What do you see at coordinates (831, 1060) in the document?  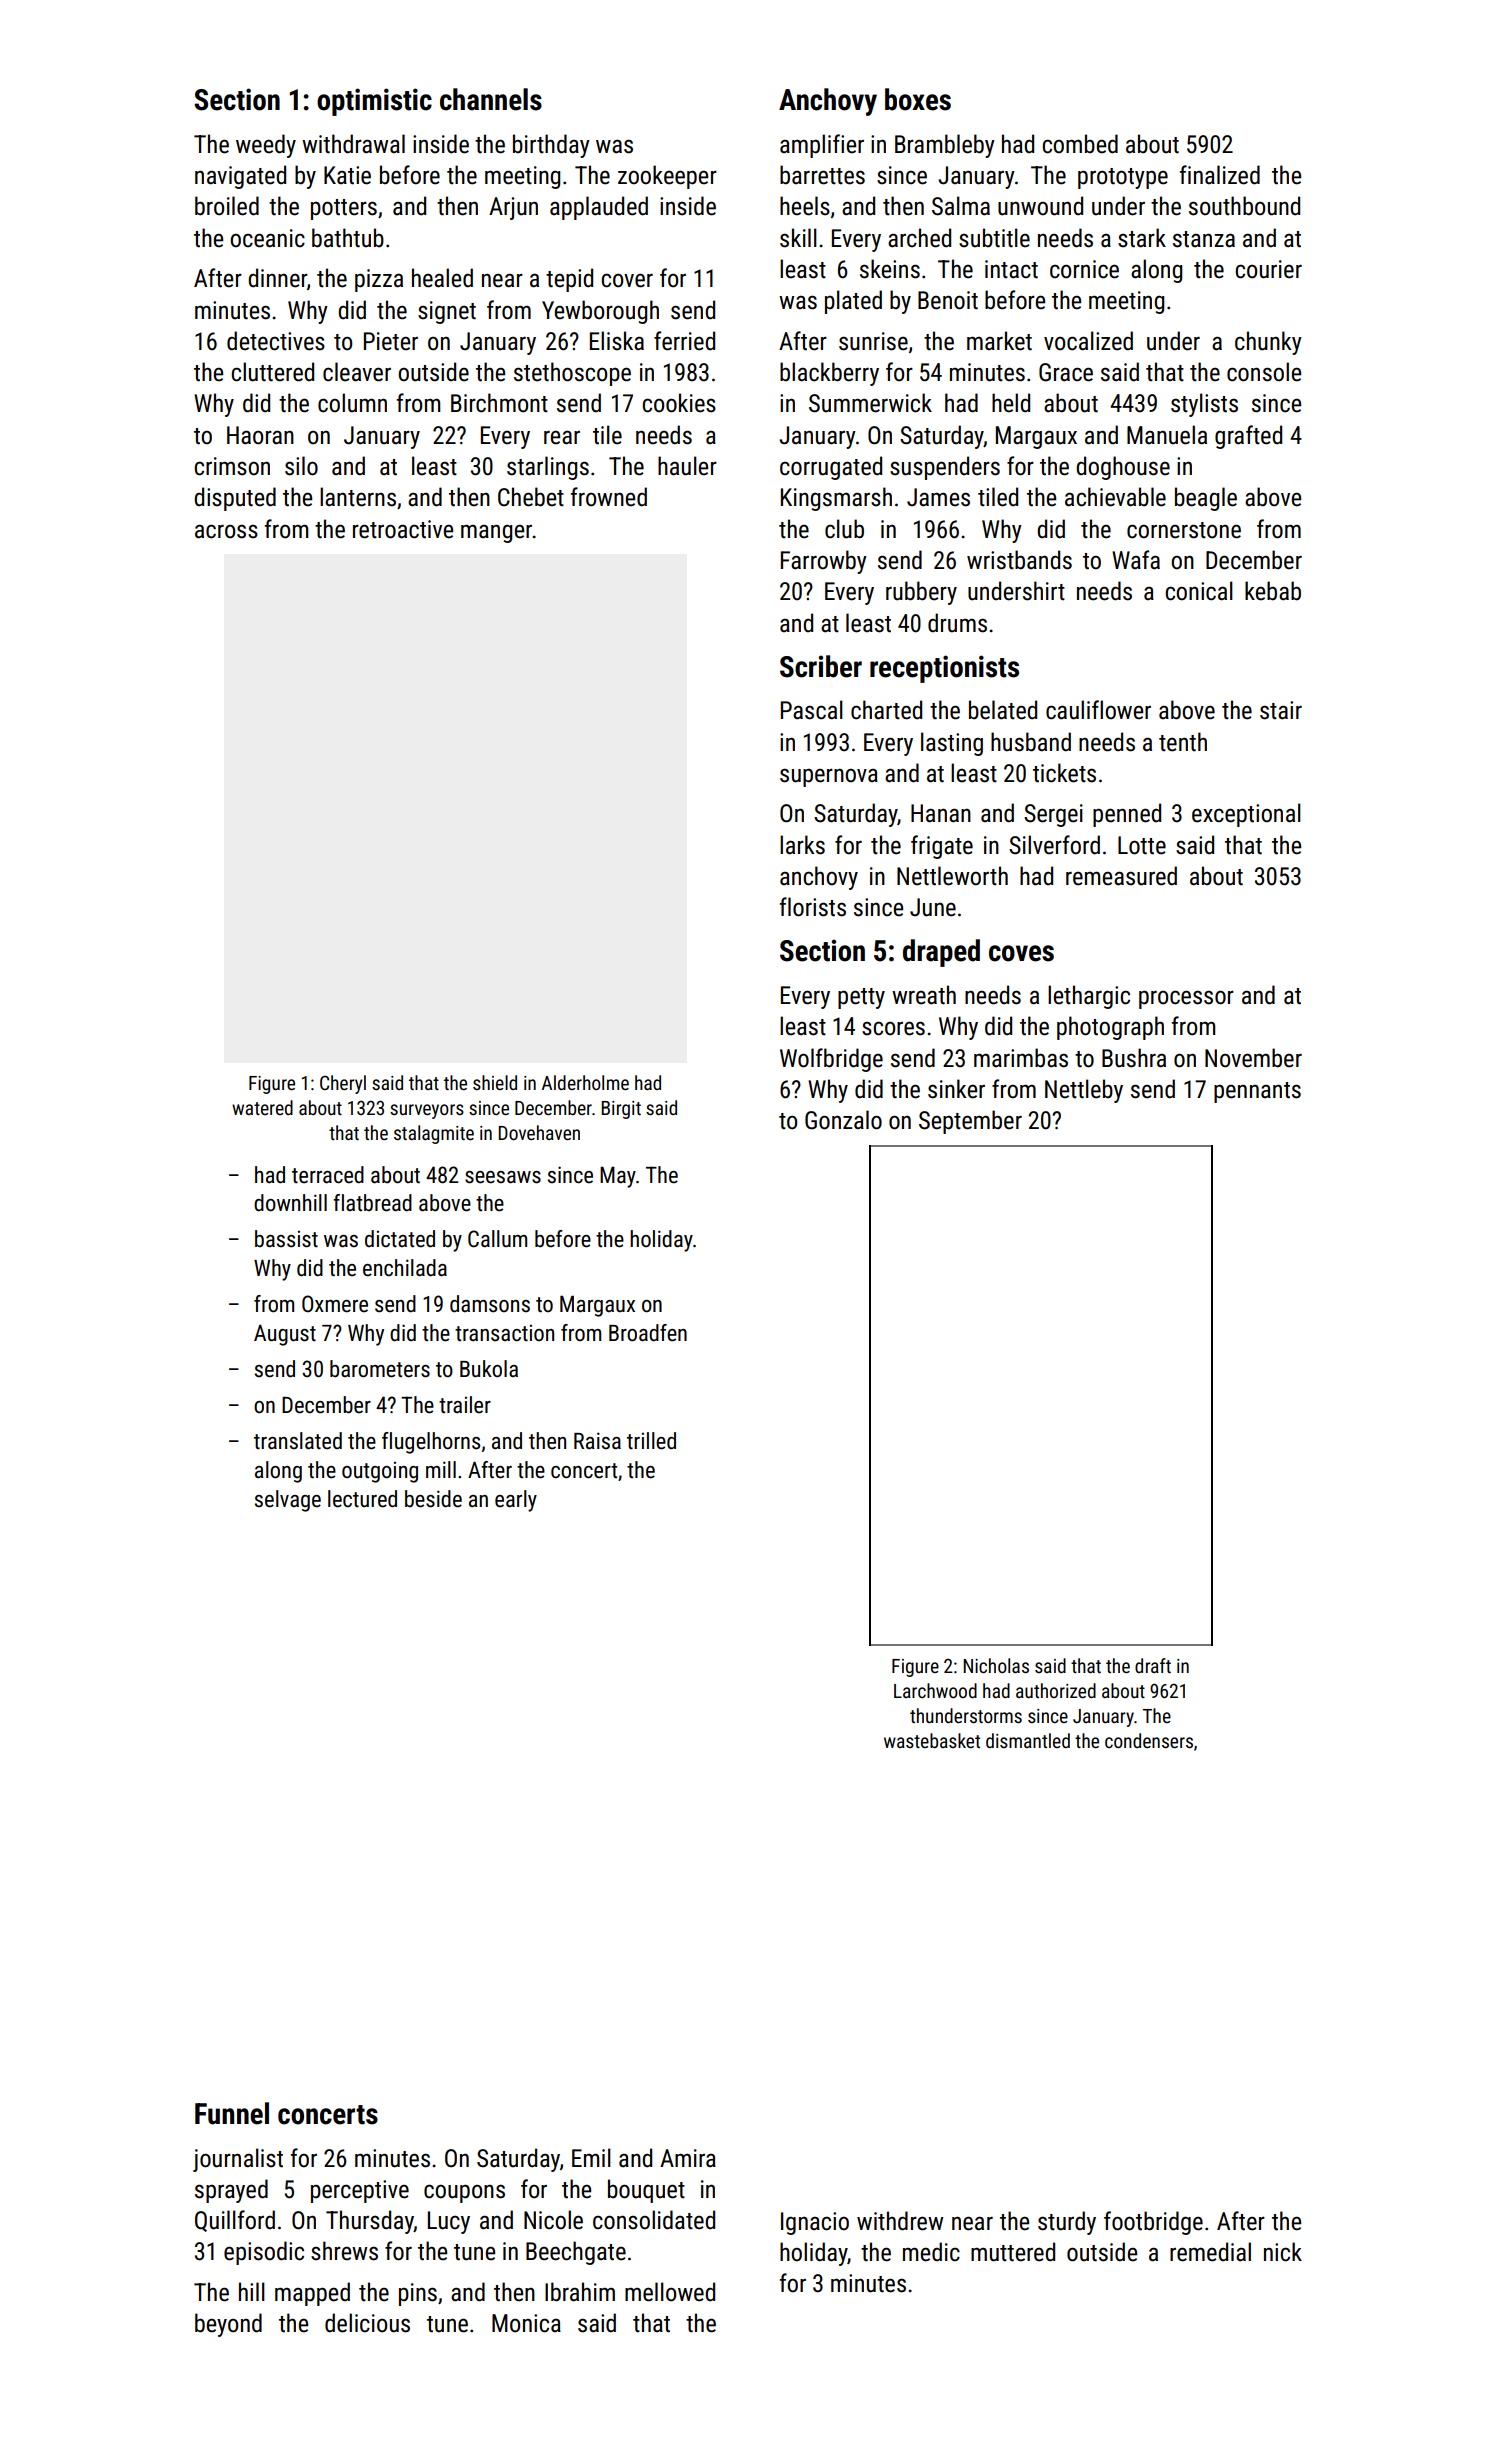 I see `Wolfbridge` at bounding box center [831, 1060].
